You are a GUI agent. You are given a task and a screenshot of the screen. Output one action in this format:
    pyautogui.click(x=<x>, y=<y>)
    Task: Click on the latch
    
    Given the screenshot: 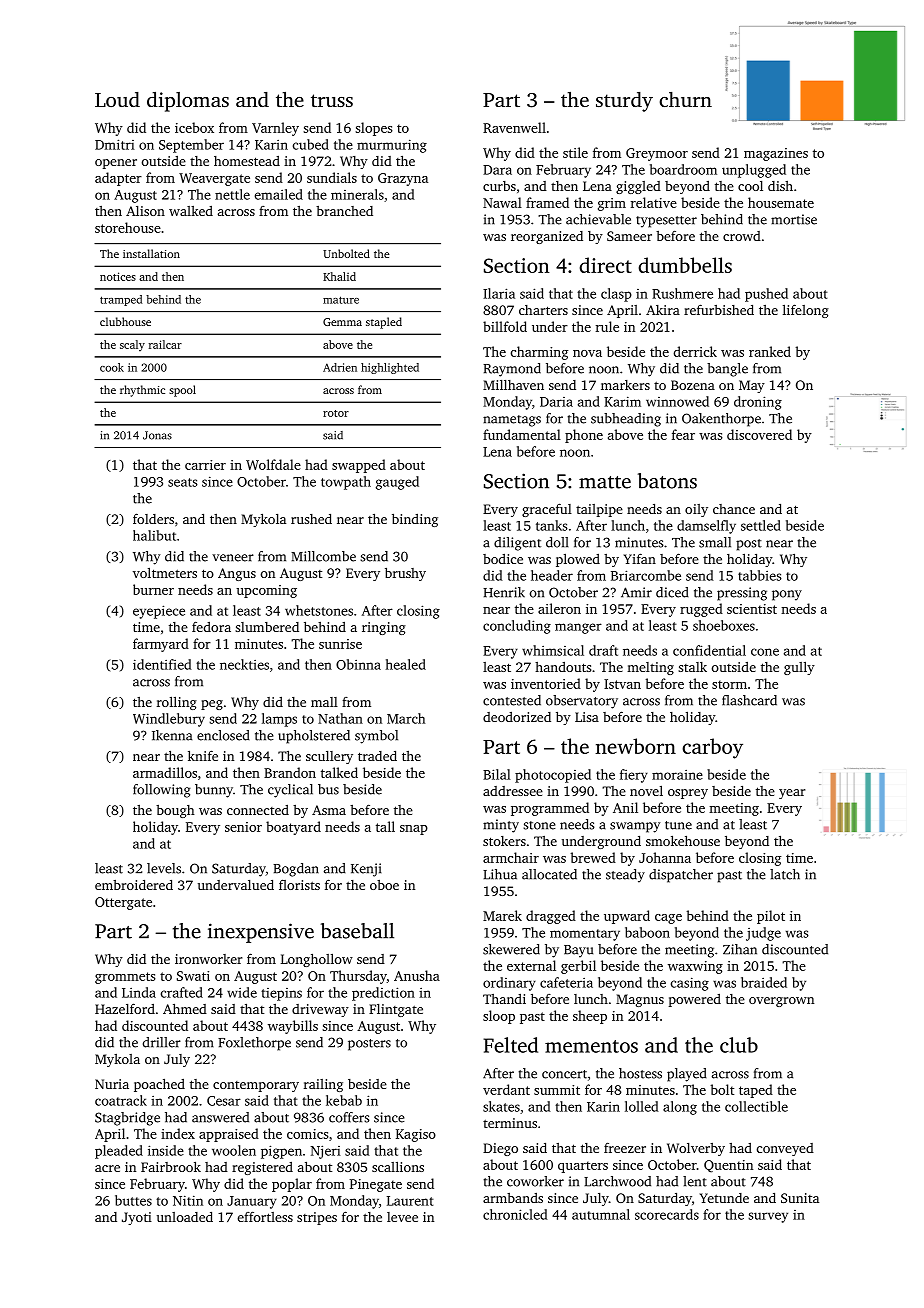 What is the action you would take?
    pyautogui.click(x=785, y=874)
